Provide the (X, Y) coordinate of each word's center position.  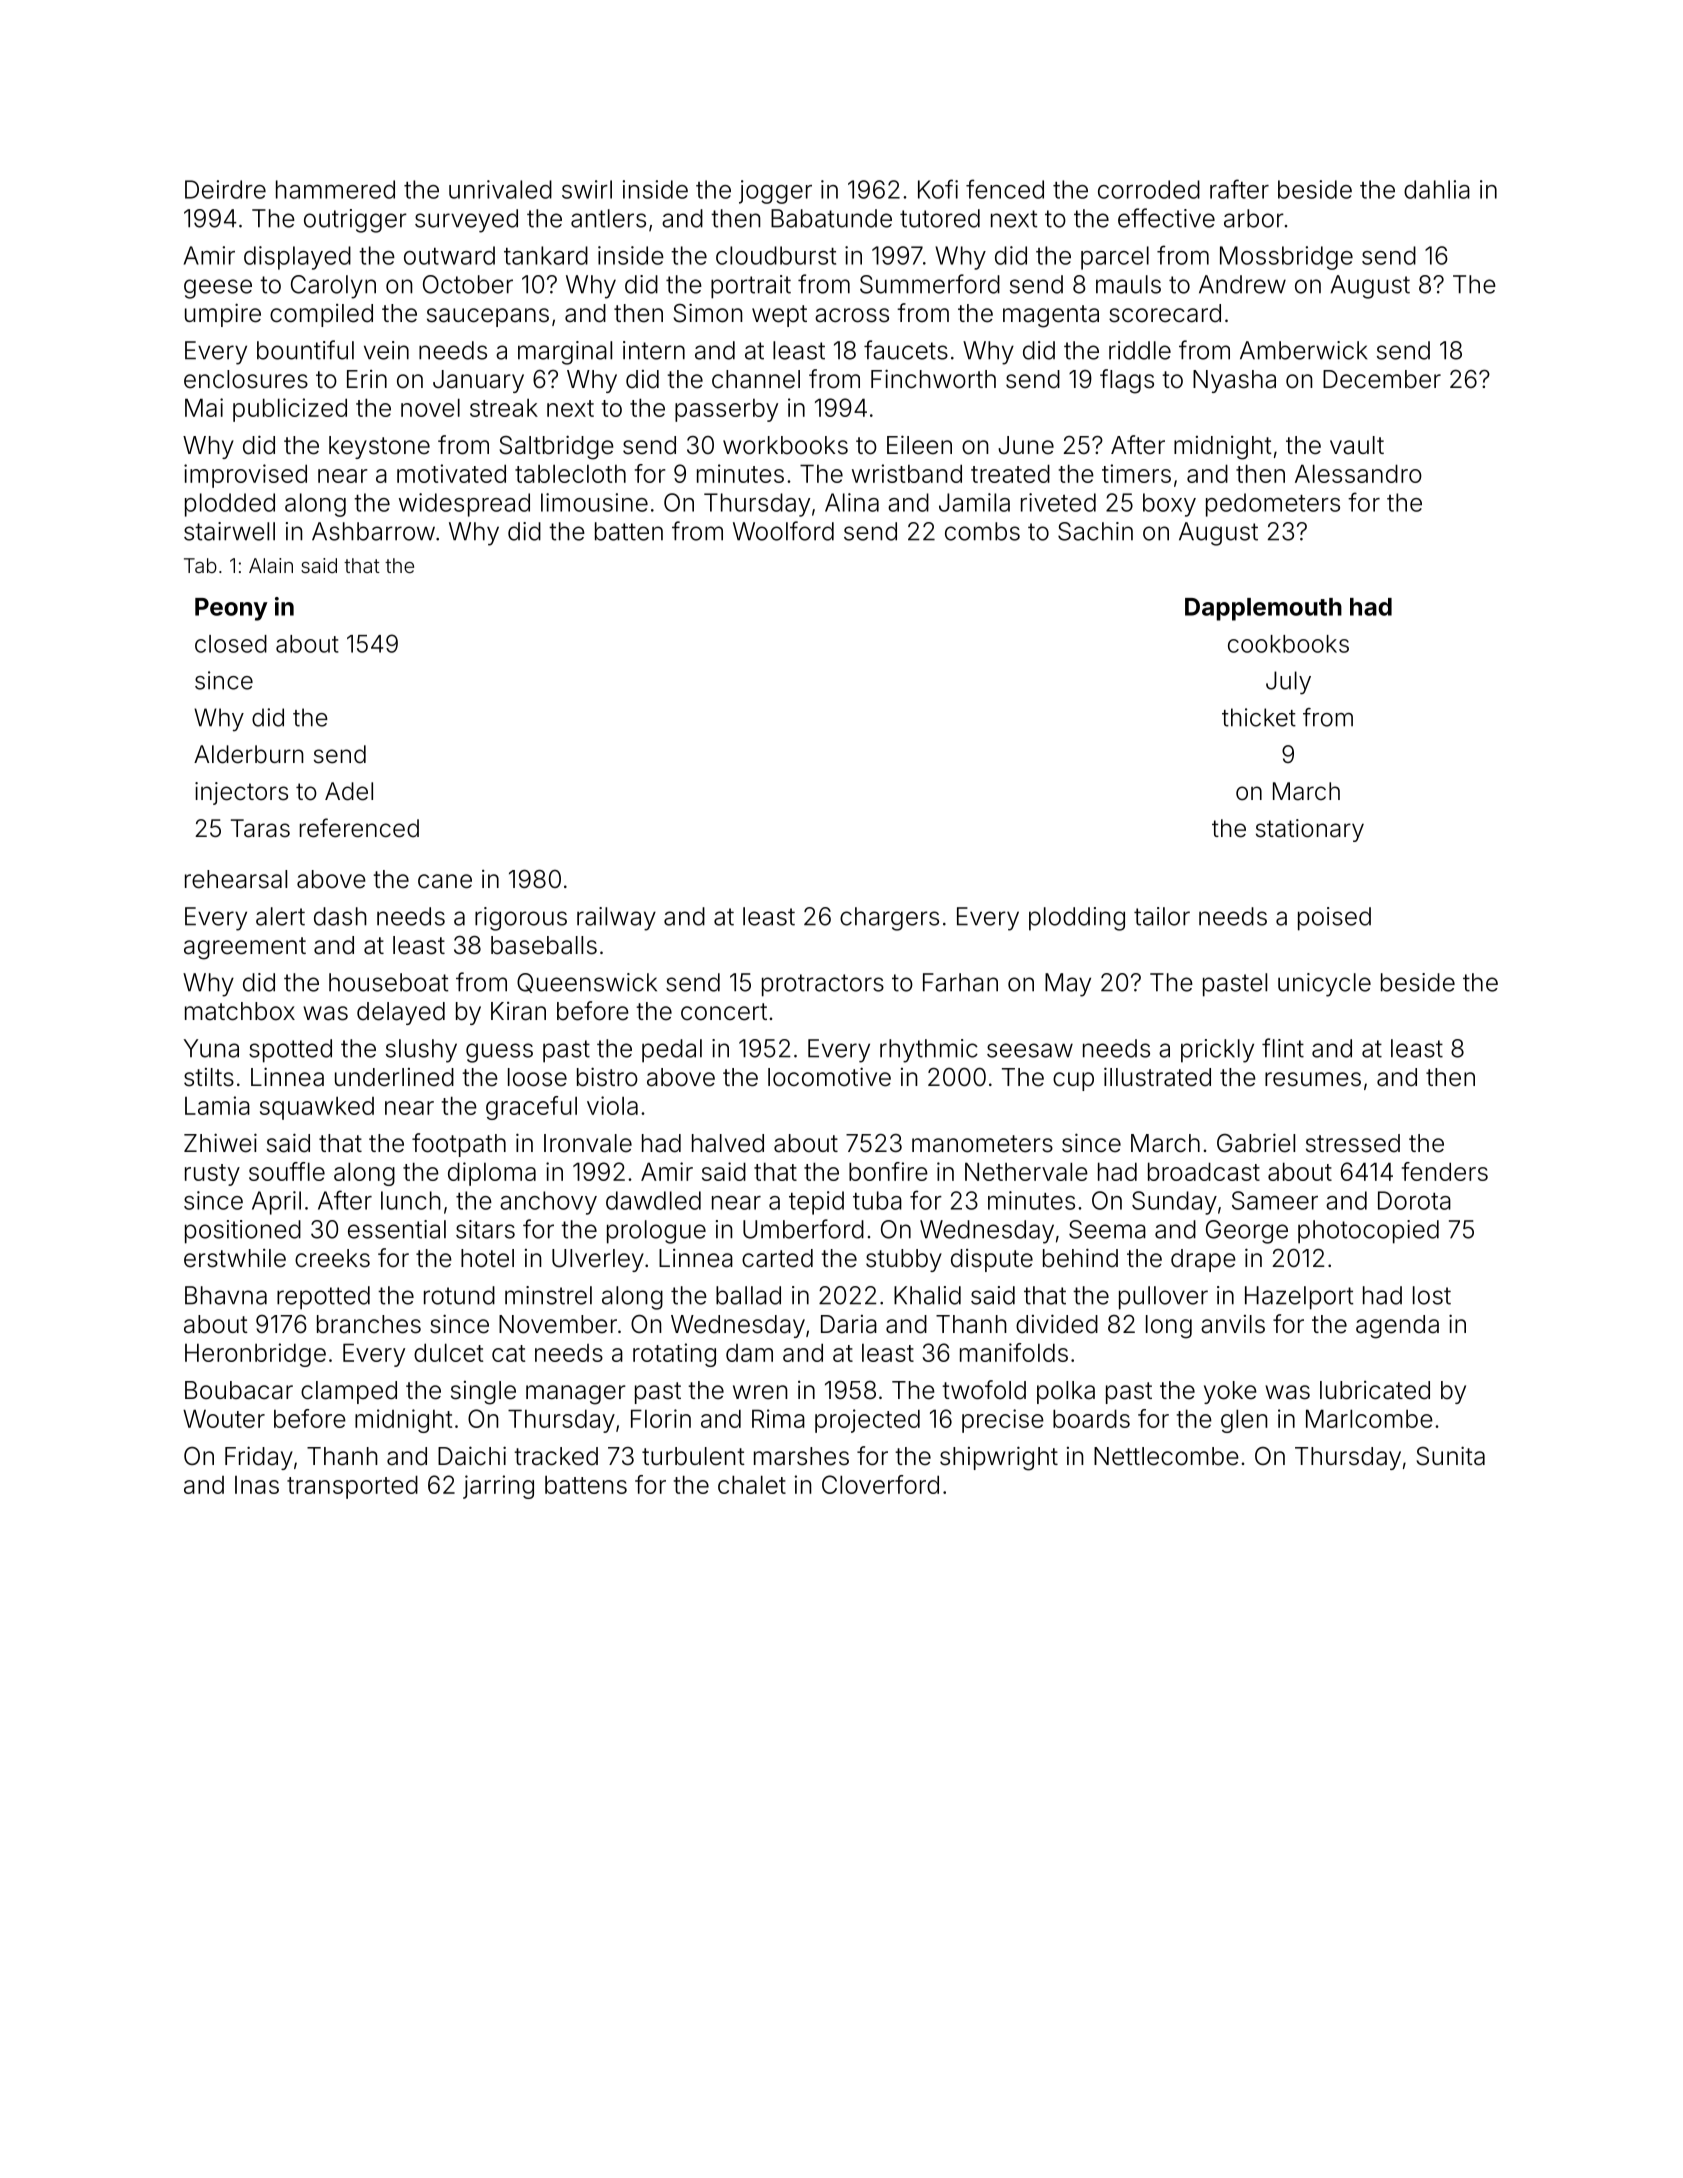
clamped (349, 1392)
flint (1283, 1048)
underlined (394, 1077)
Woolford (783, 531)
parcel (1115, 258)
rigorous (521, 919)
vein (386, 350)
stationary (1310, 830)
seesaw (1030, 1050)
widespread (464, 505)
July (1288, 683)
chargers (889, 919)
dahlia (1437, 189)
